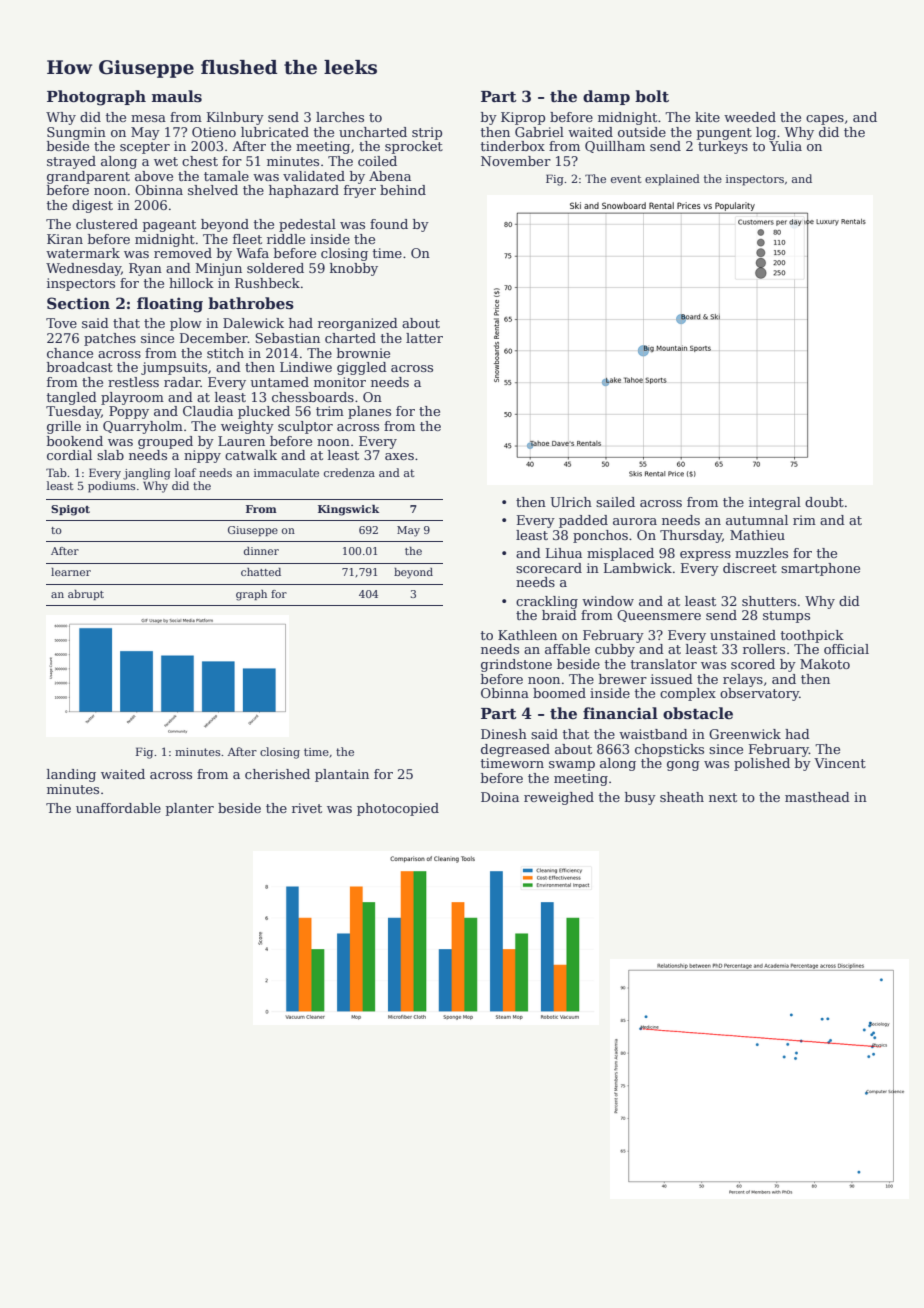  Describe the element at coordinates (65, 239) in the image. I see `Kiran` at that location.
